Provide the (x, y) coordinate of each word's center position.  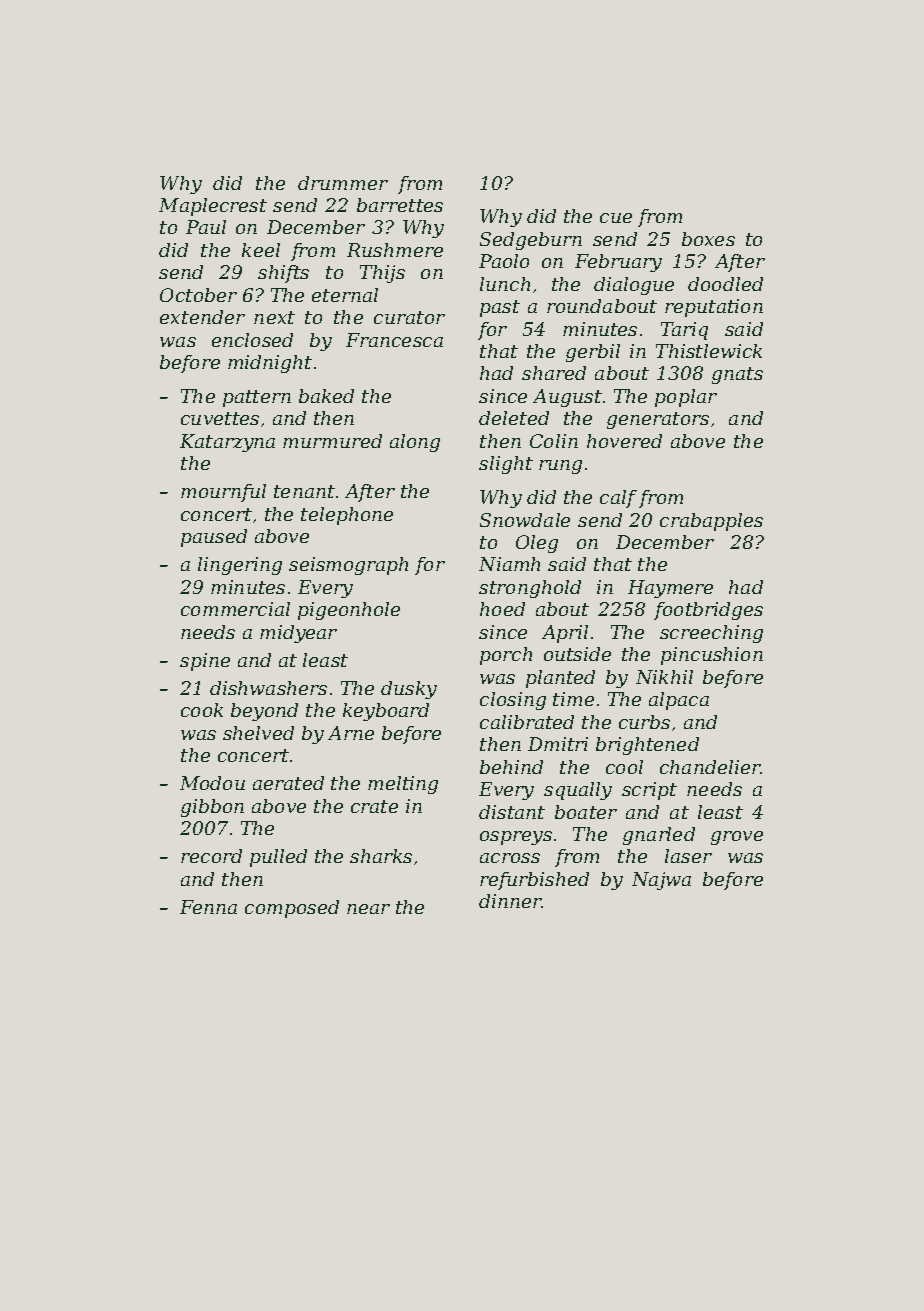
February (618, 263)
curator (409, 317)
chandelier (710, 767)
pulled (278, 858)
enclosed (252, 340)
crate (374, 806)
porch (506, 656)
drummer (343, 183)
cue (616, 218)
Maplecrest (213, 207)
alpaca (679, 701)
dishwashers (268, 688)
